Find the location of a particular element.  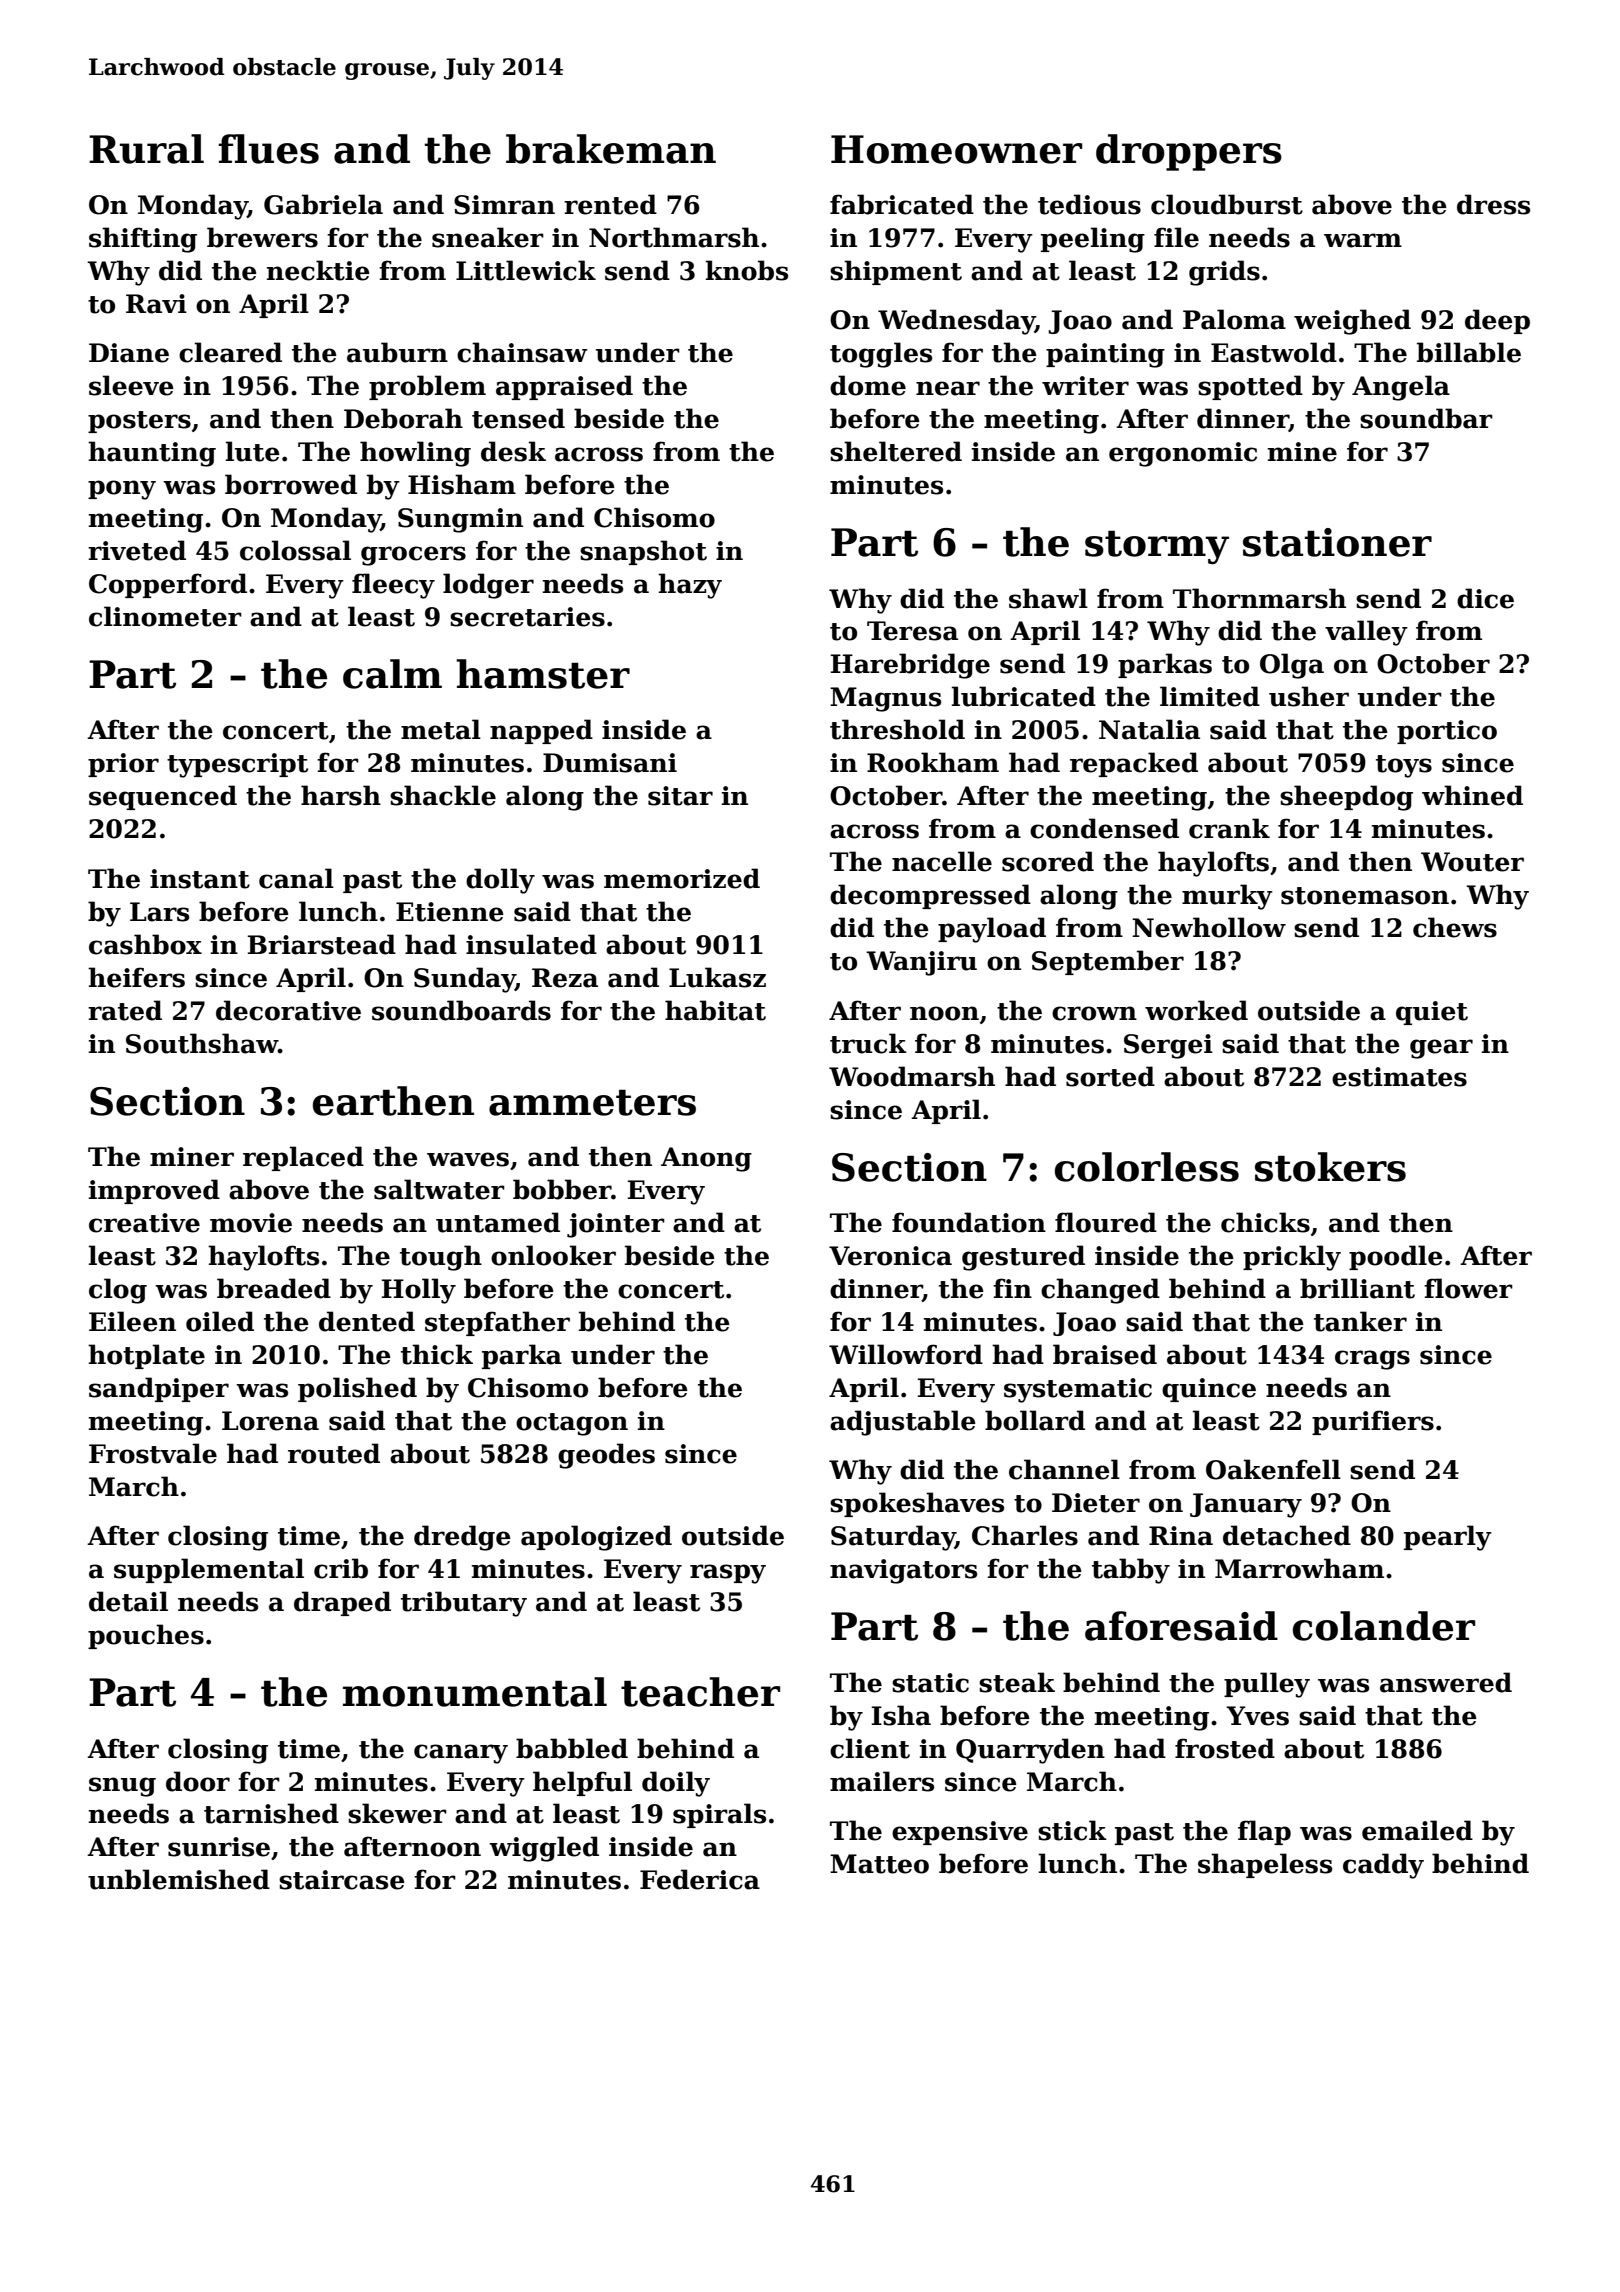

crown is located at coordinates (1094, 1013).
